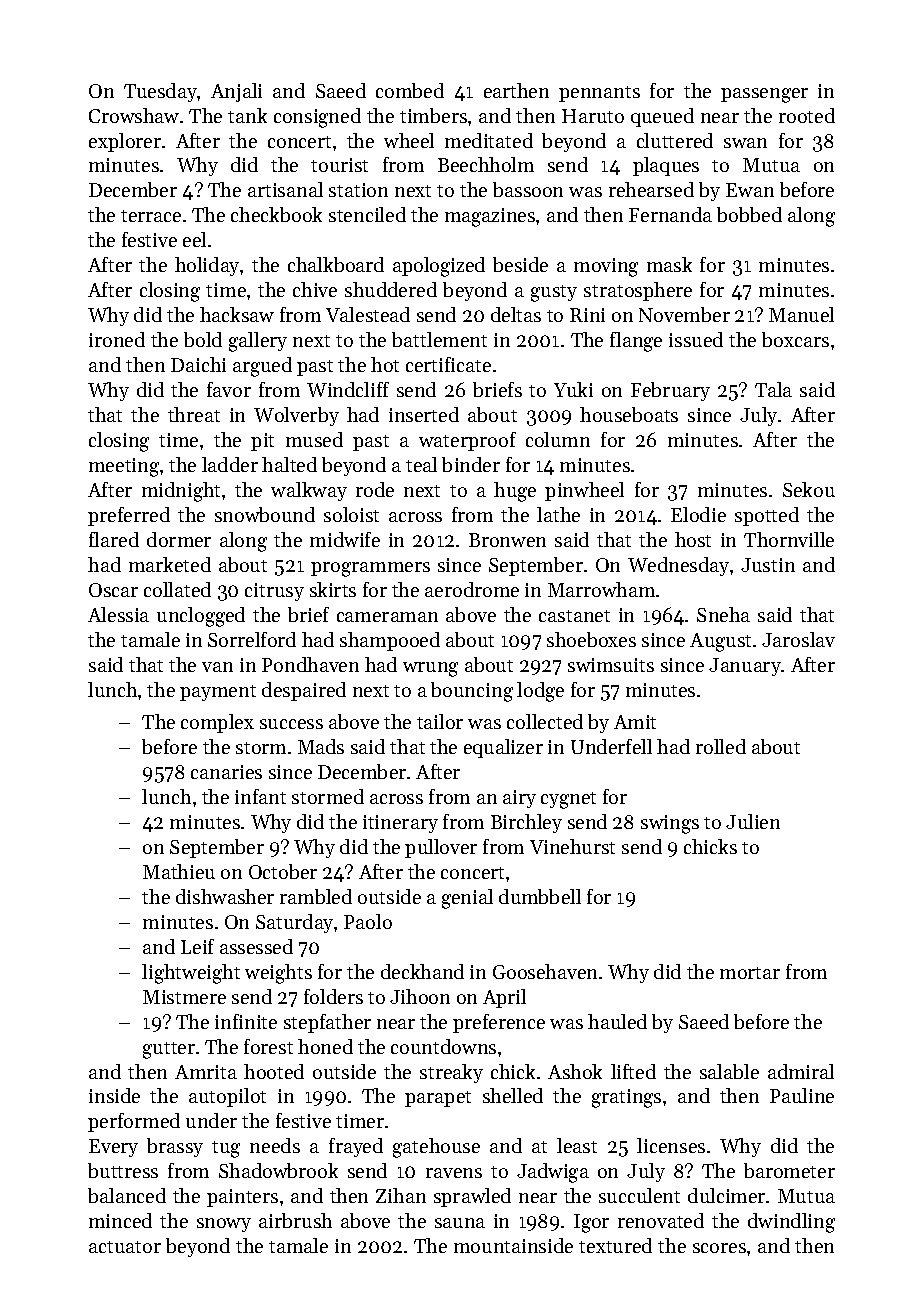 Image resolution: width=924 pixels, height=1308 pixels. Describe the element at coordinates (191, 974) in the page. I see `lightweight` at that location.
